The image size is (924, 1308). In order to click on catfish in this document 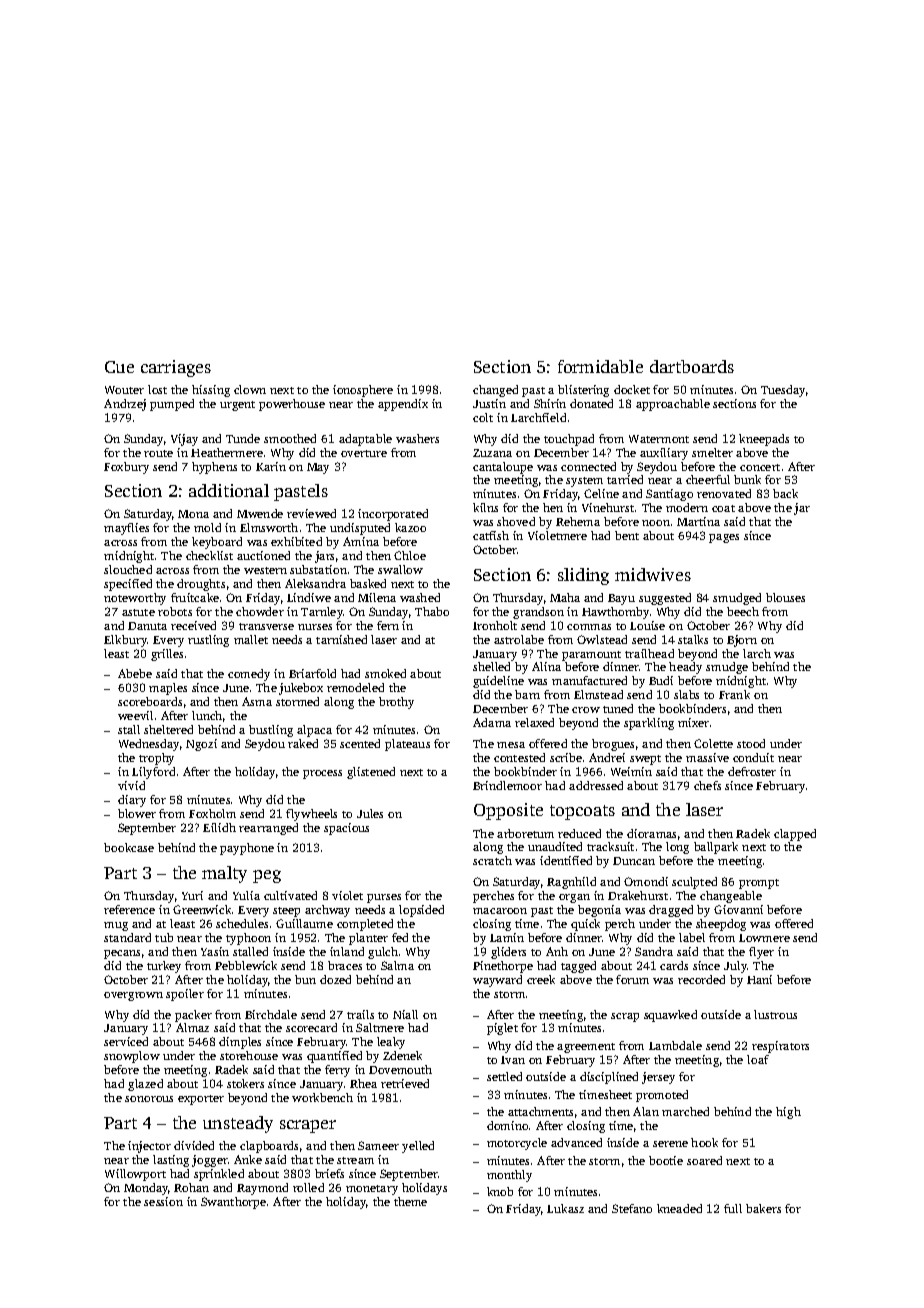, I will do `click(491, 535)`.
